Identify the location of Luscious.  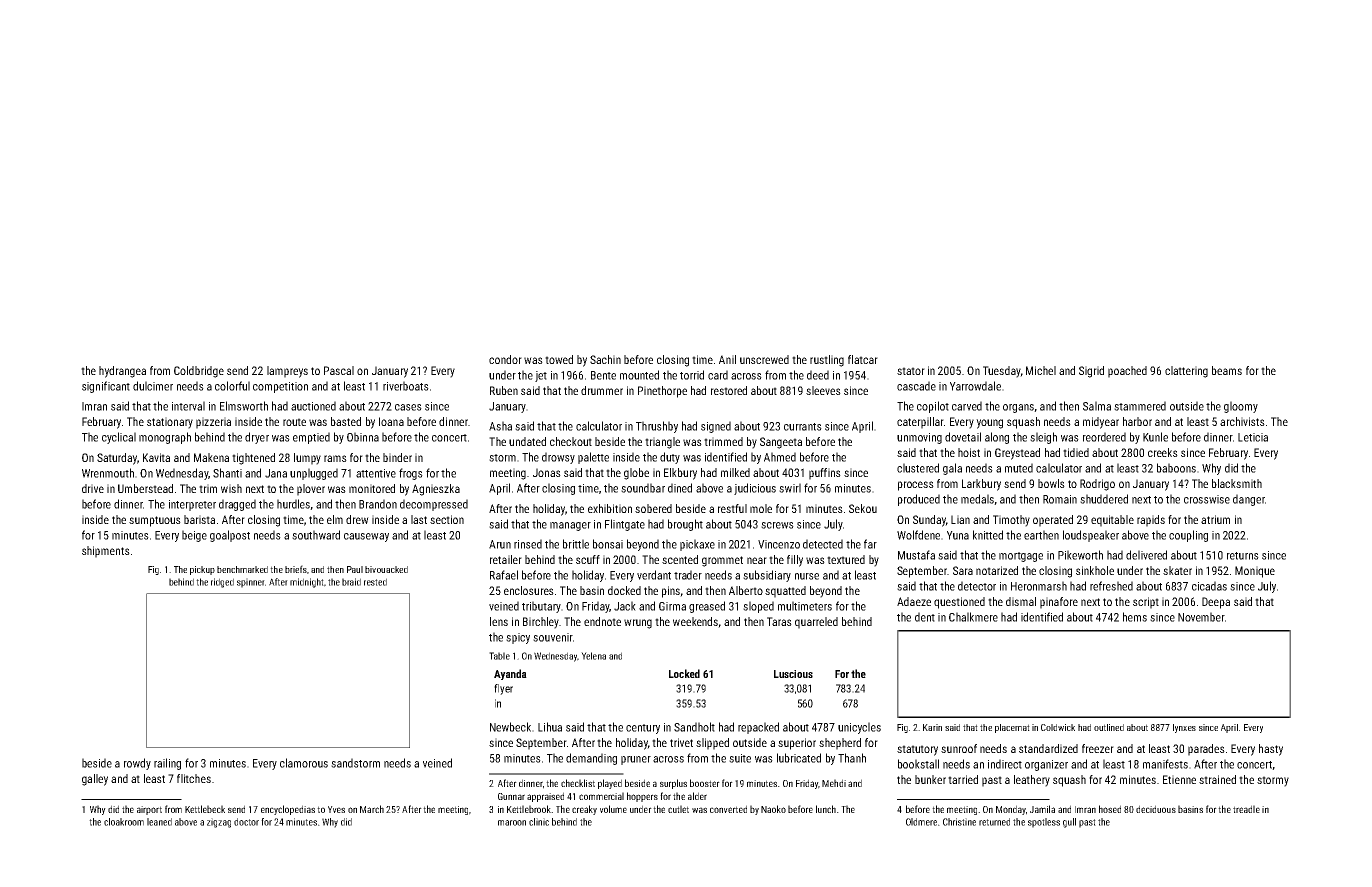
(793, 674).
